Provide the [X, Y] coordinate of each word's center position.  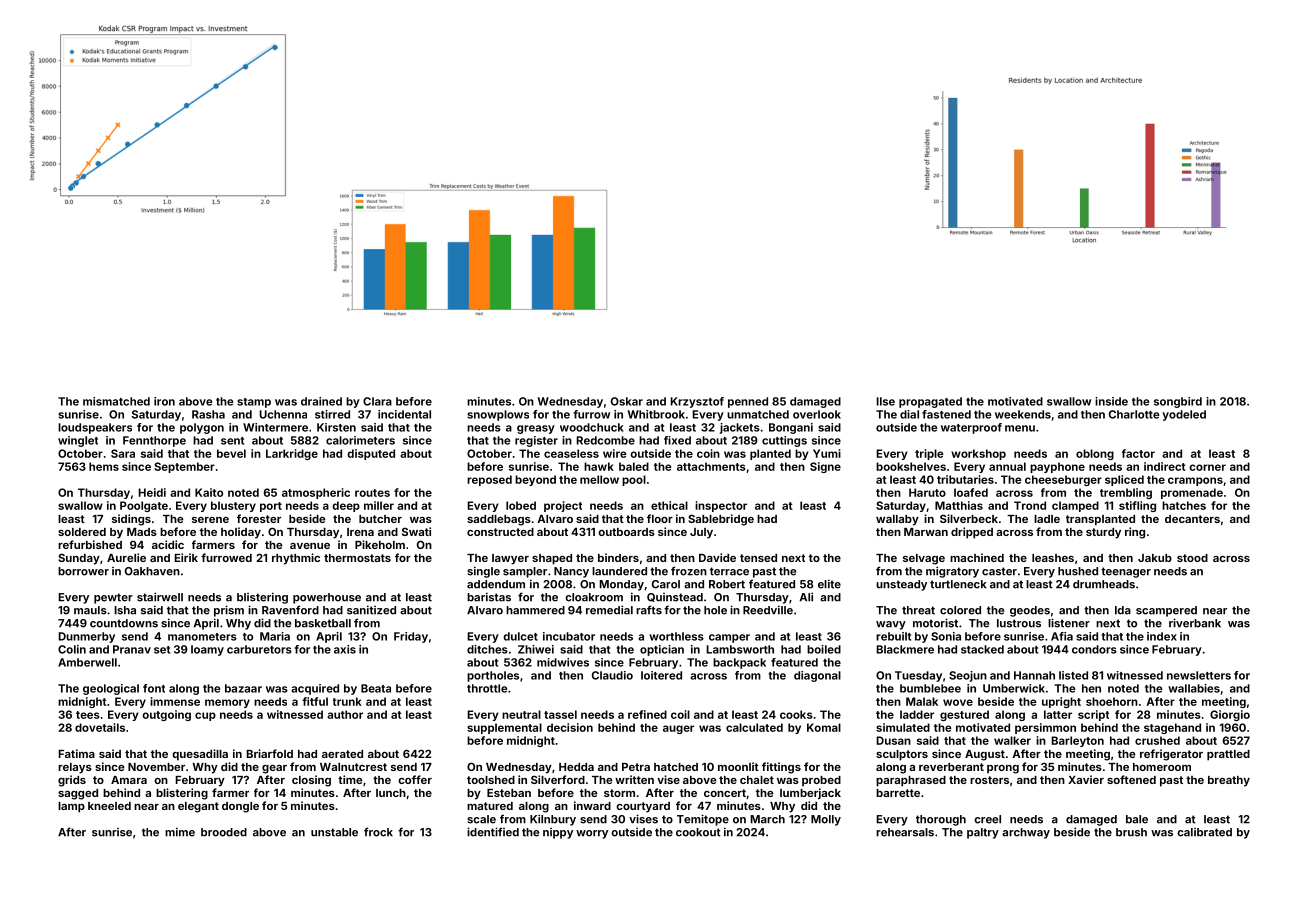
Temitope [703, 820]
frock [378, 832]
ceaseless [571, 453]
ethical [669, 505]
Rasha [208, 414]
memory [227, 703]
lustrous [1019, 623]
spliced [1124, 480]
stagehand [1172, 728]
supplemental [504, 728]
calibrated [1204, 832]
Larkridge [292, 454]
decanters [1192, 519]
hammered [535, 610]
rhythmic [296, 559]
